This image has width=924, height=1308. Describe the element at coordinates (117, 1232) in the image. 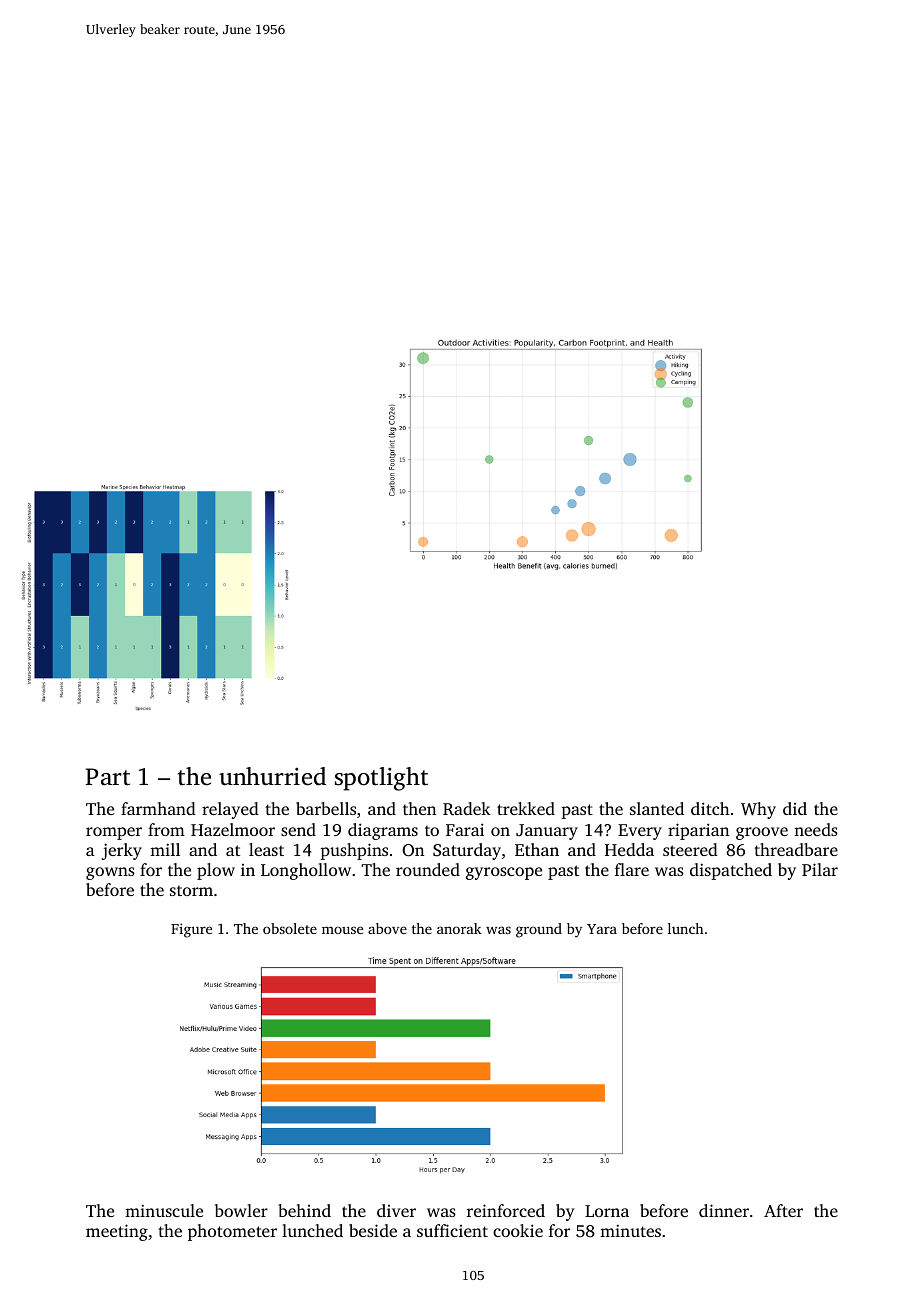

I see `meeting` at that location.
